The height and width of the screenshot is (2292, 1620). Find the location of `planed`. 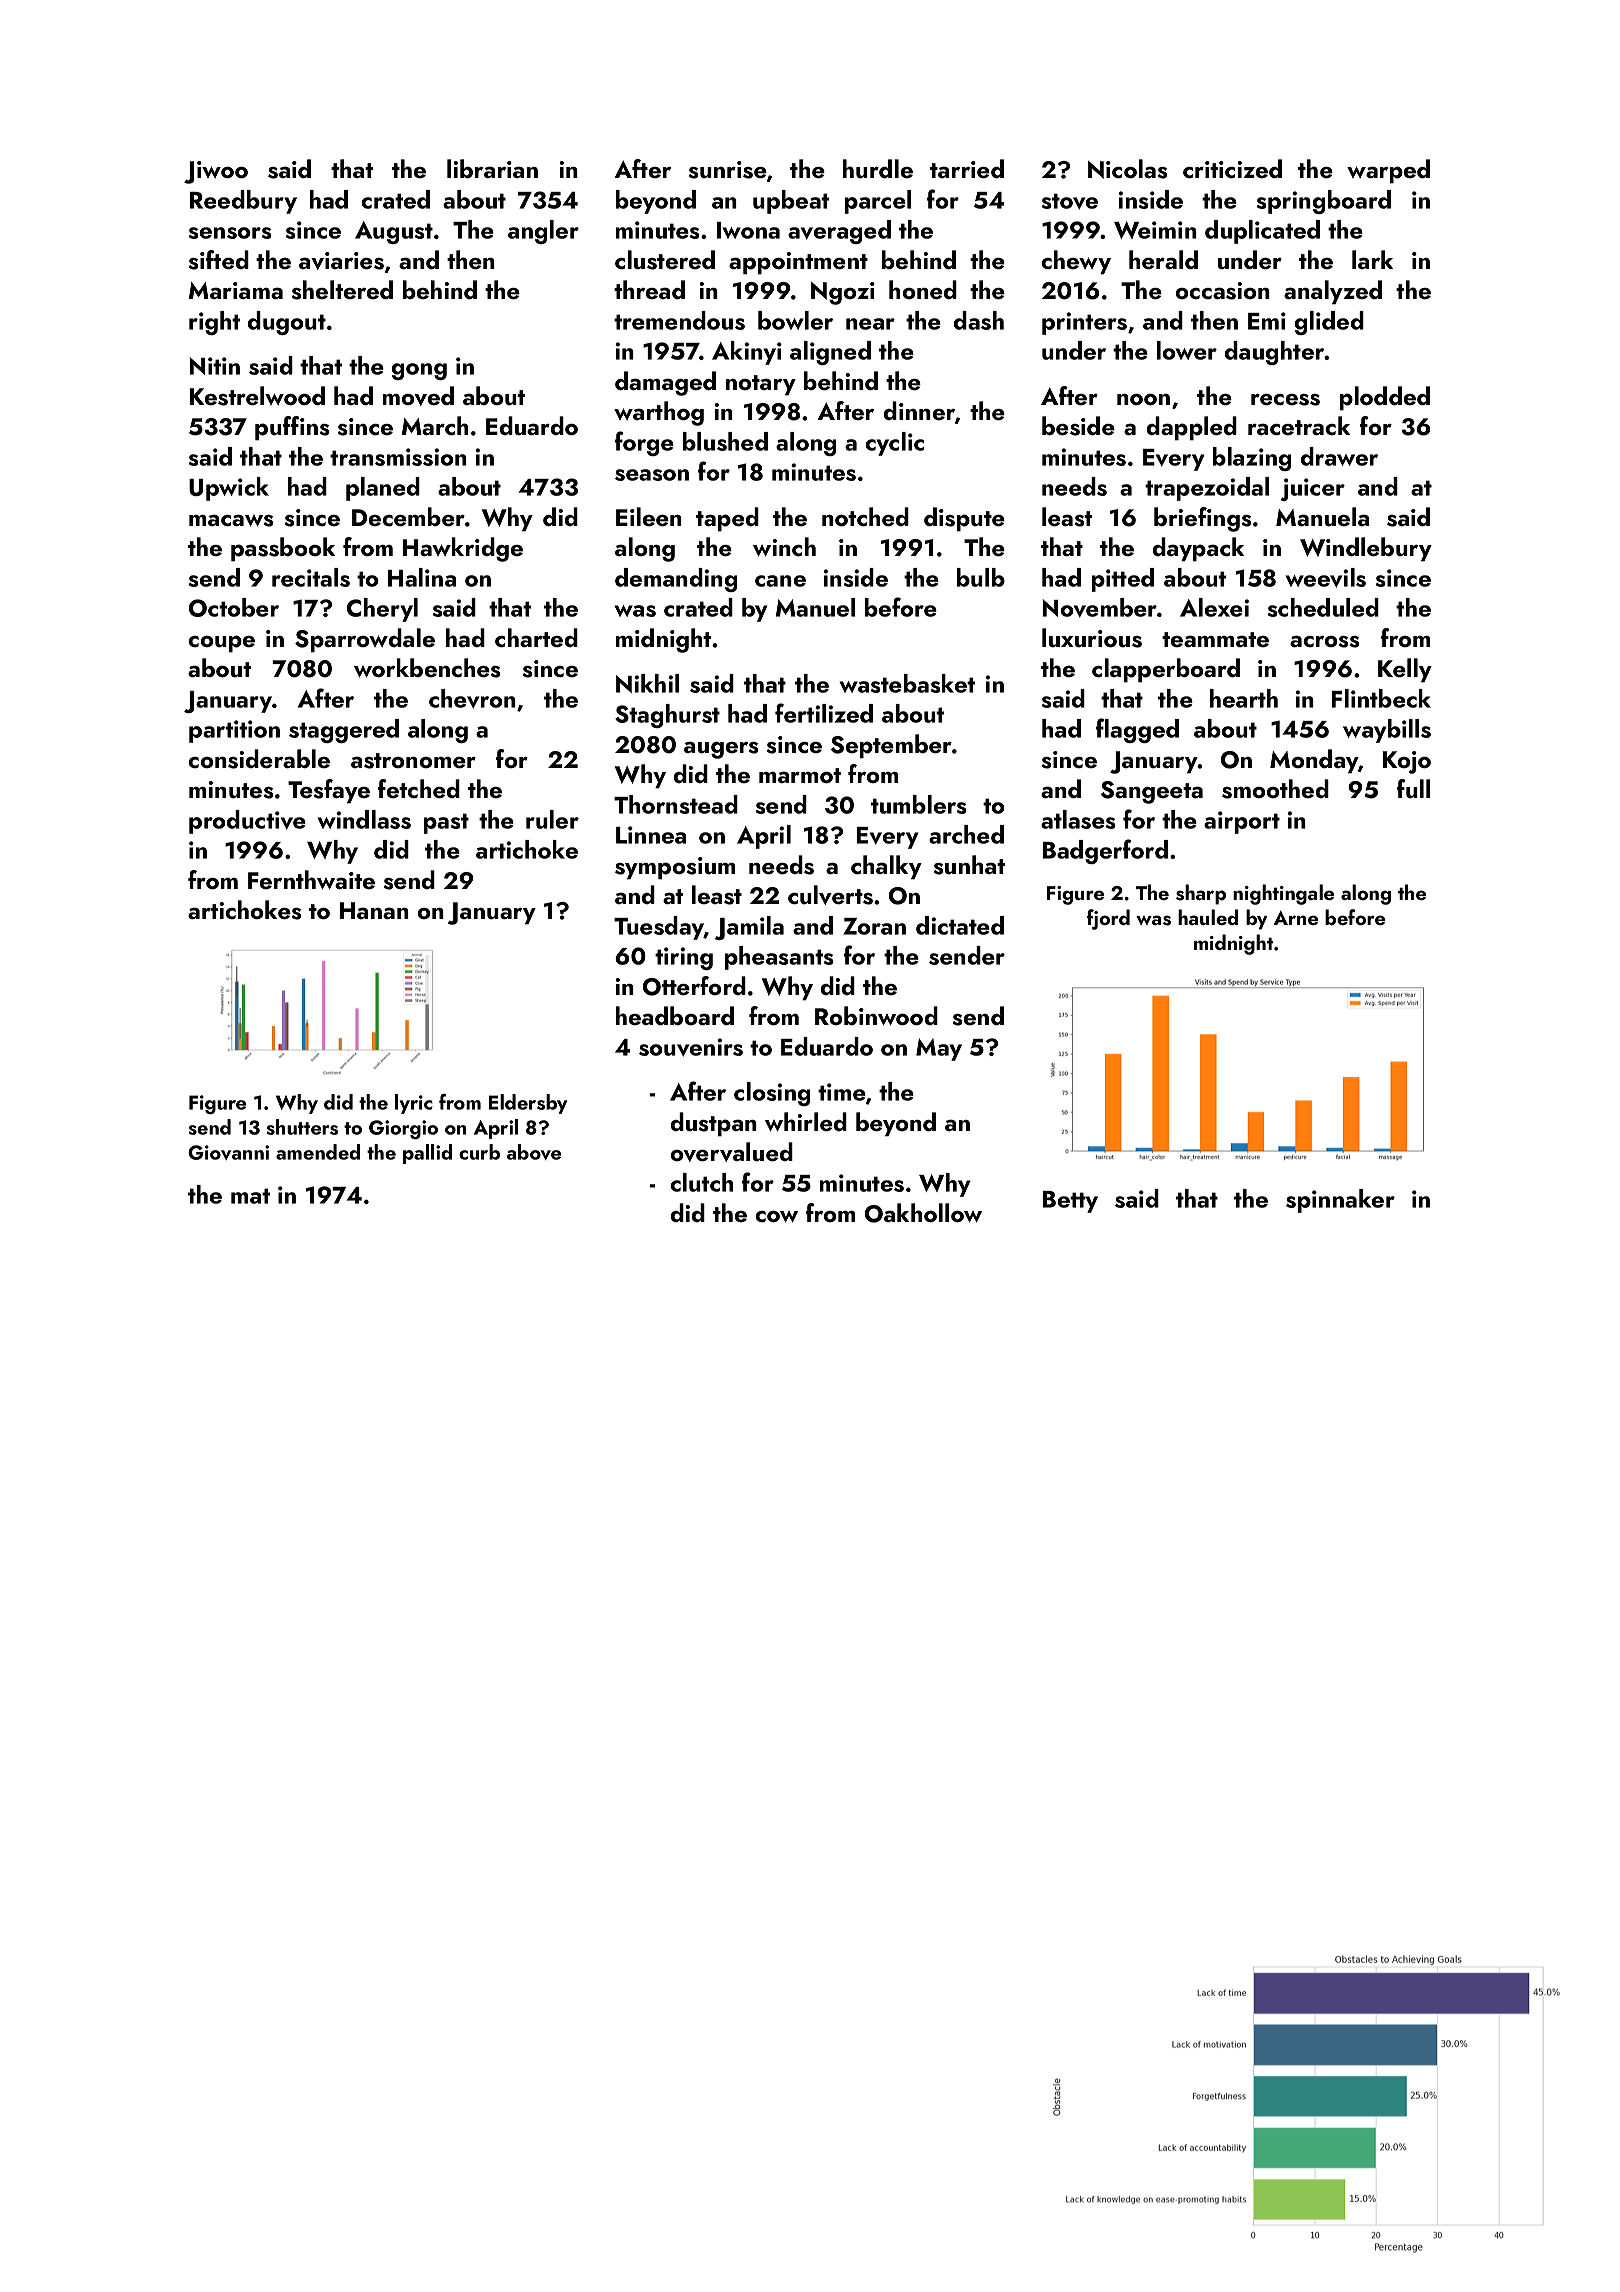

planed is located at coordinates (383, 489).
